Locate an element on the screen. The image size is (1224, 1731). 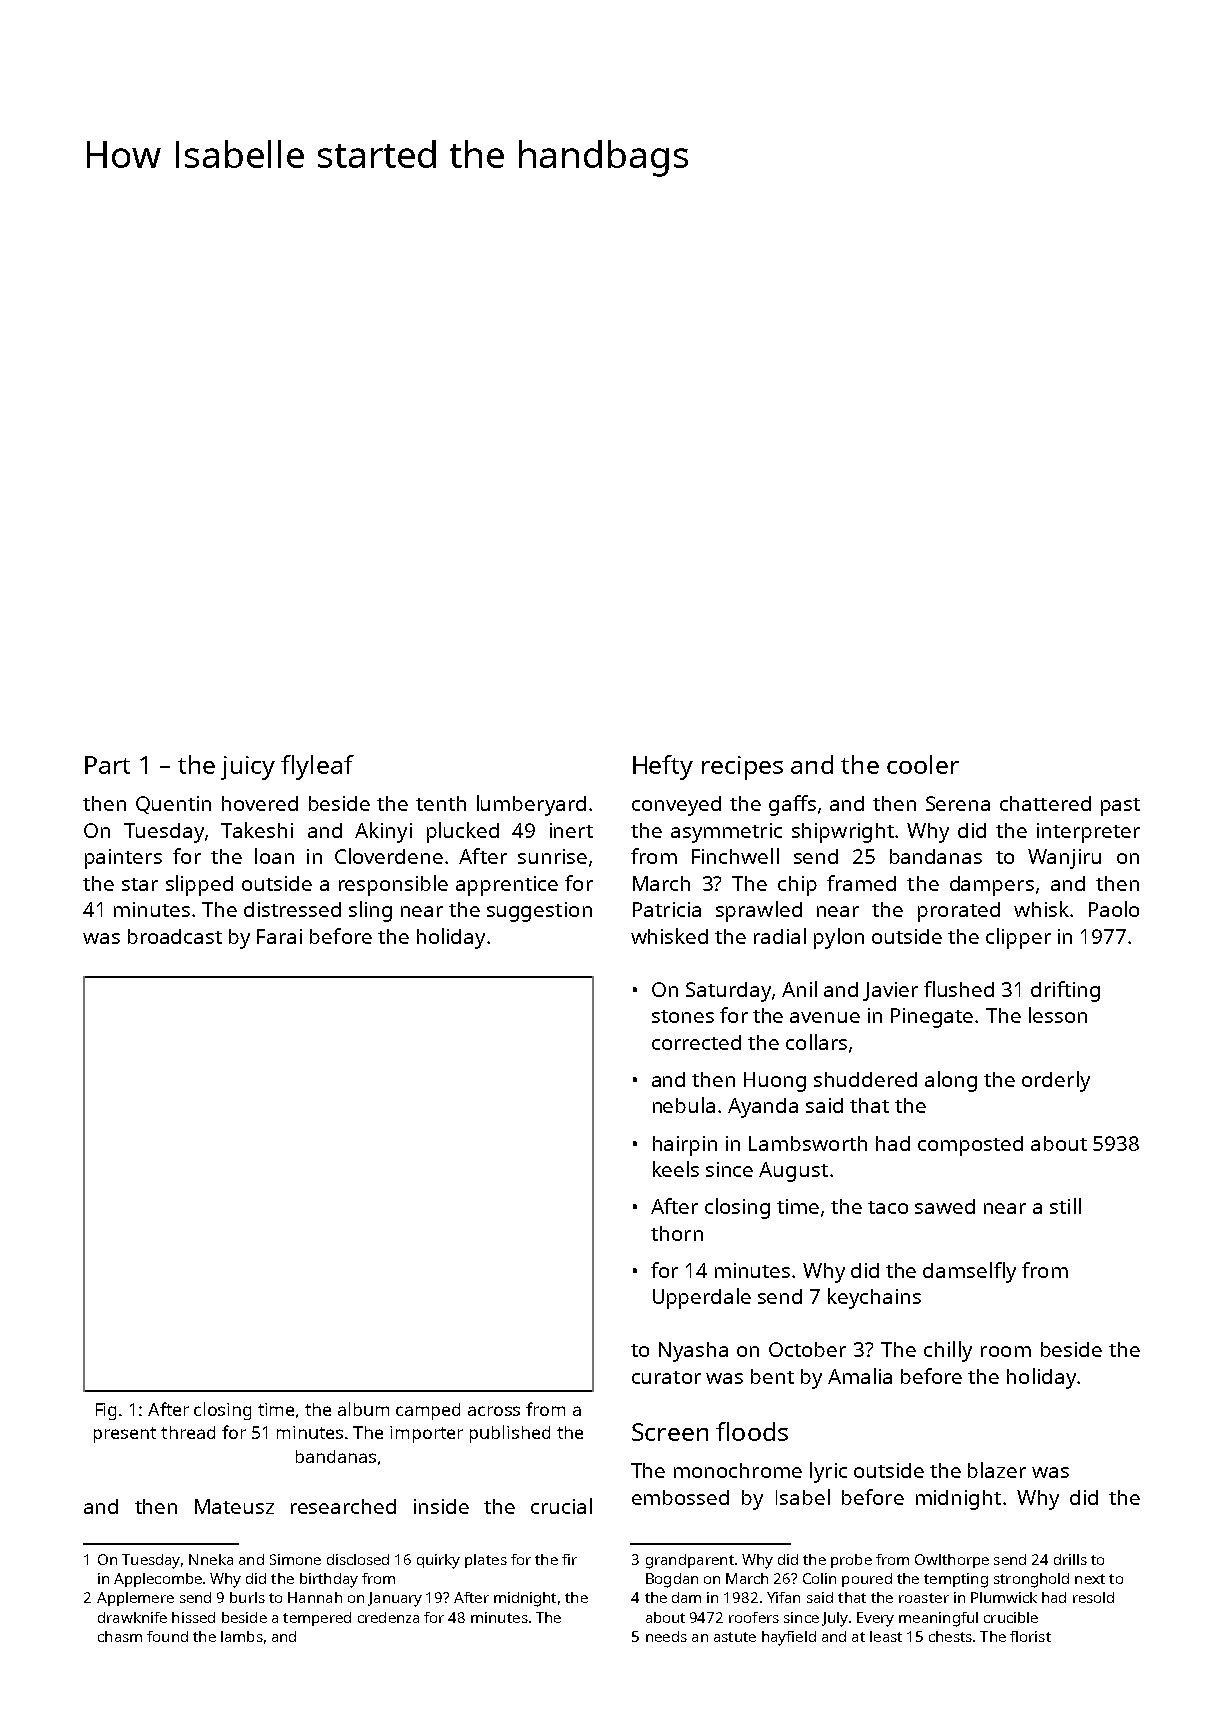
hissed is located at coordinates (193, 1617).
